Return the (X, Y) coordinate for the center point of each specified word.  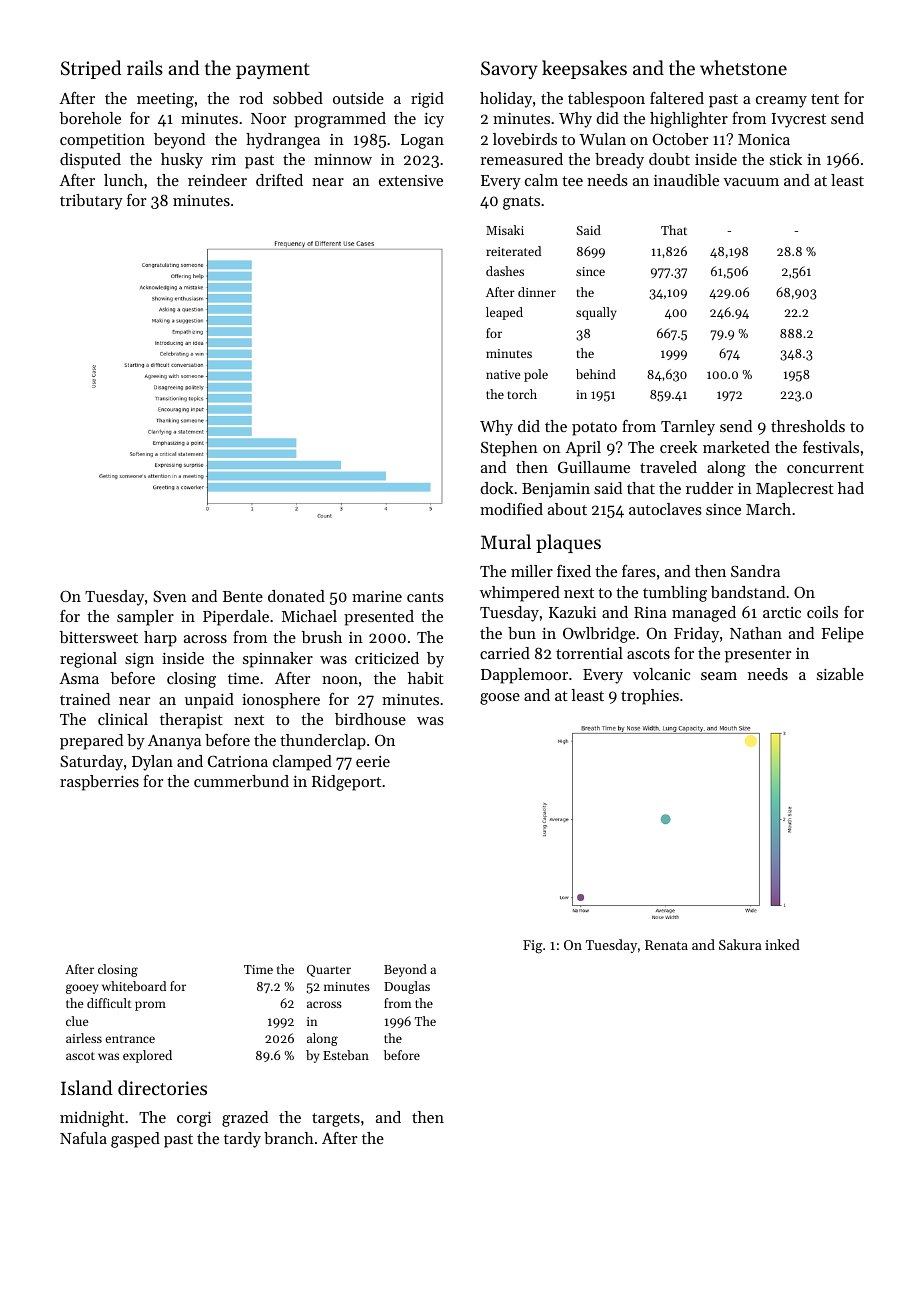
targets (336, 1120)
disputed (90, 161)
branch (289, 1138)
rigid (427, 100)
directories (162, 1087)
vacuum (751, 182)
